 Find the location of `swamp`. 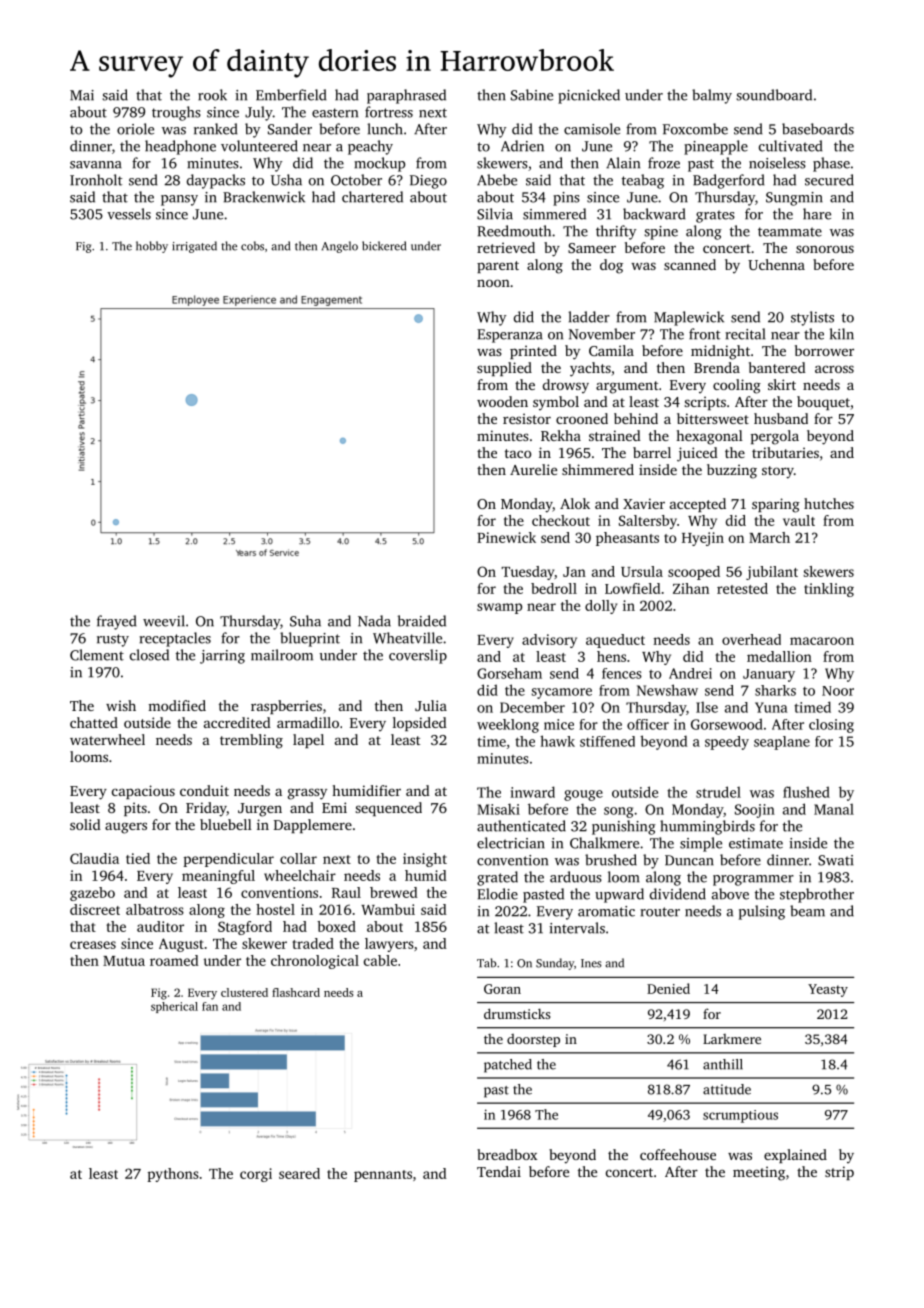

swamp is located at coordinates (499, 608).
